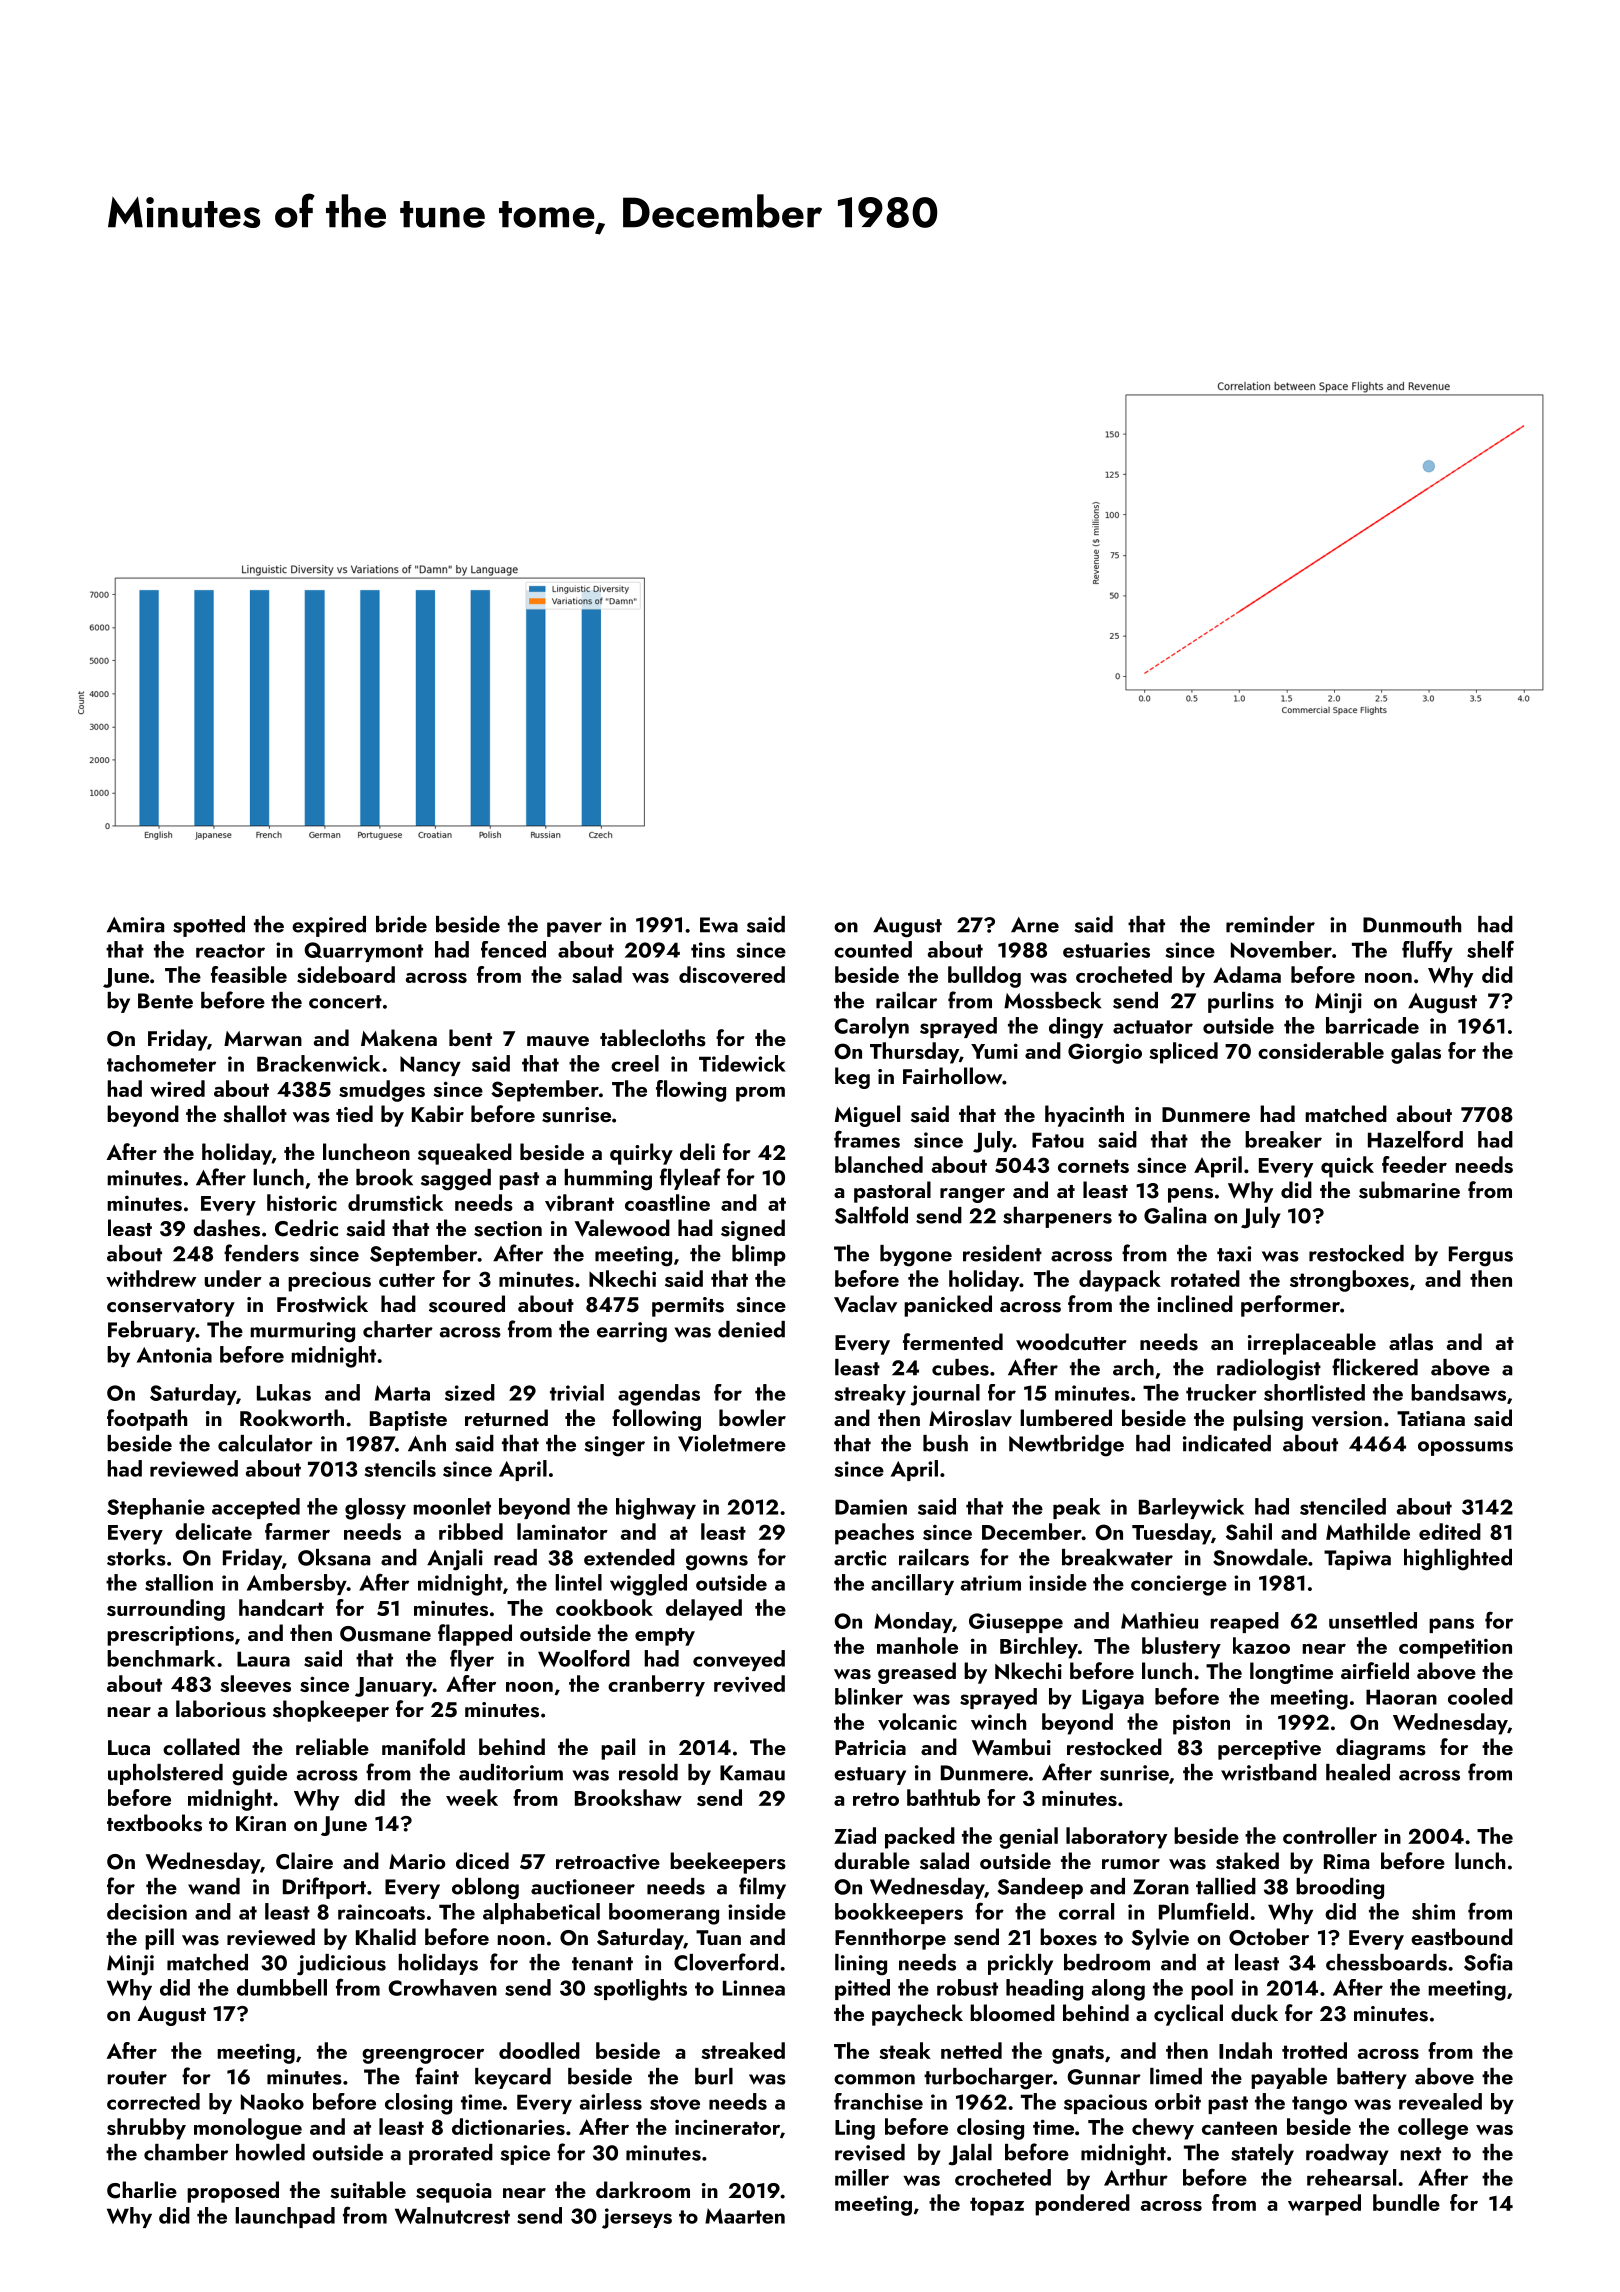 Image resolution: width=1620 pixels, height=2292 pixels. I want to click on wristband, so click(1269, 1772).
